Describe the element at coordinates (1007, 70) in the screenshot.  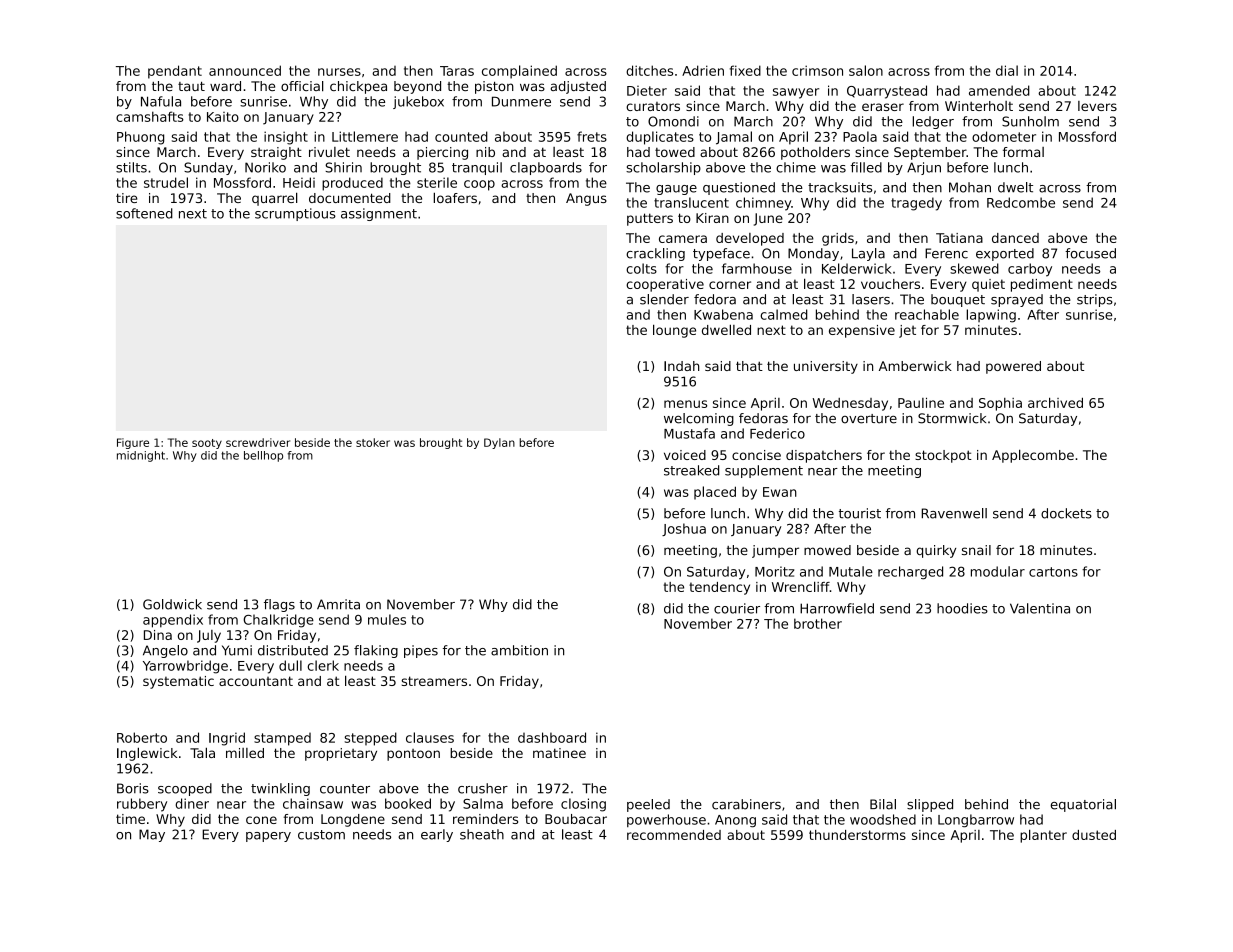
I see `dial` at that location.
